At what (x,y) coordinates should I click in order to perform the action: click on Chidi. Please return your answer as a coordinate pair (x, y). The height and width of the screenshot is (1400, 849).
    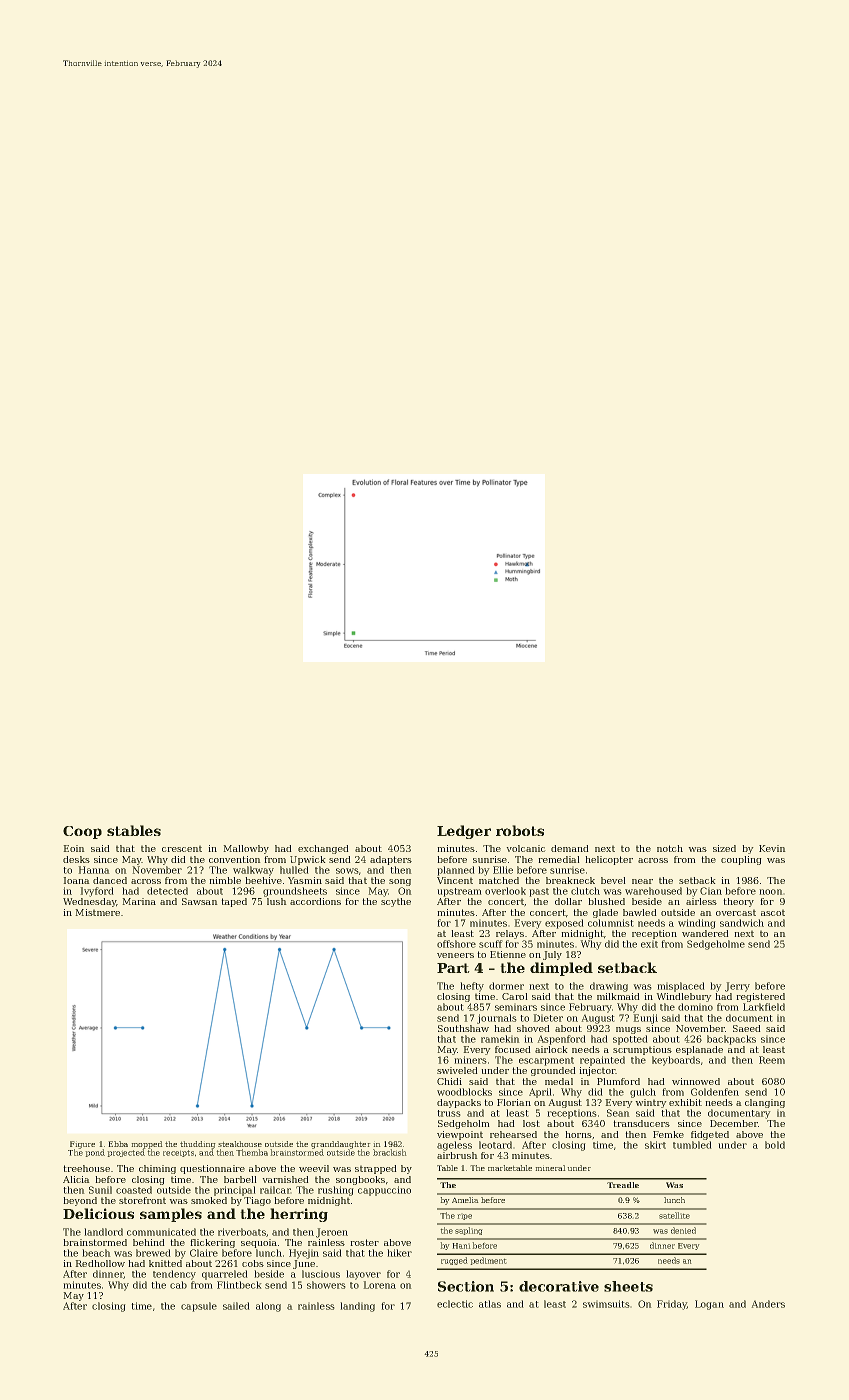
    Looking at the image, I should click on (449, 1081).
